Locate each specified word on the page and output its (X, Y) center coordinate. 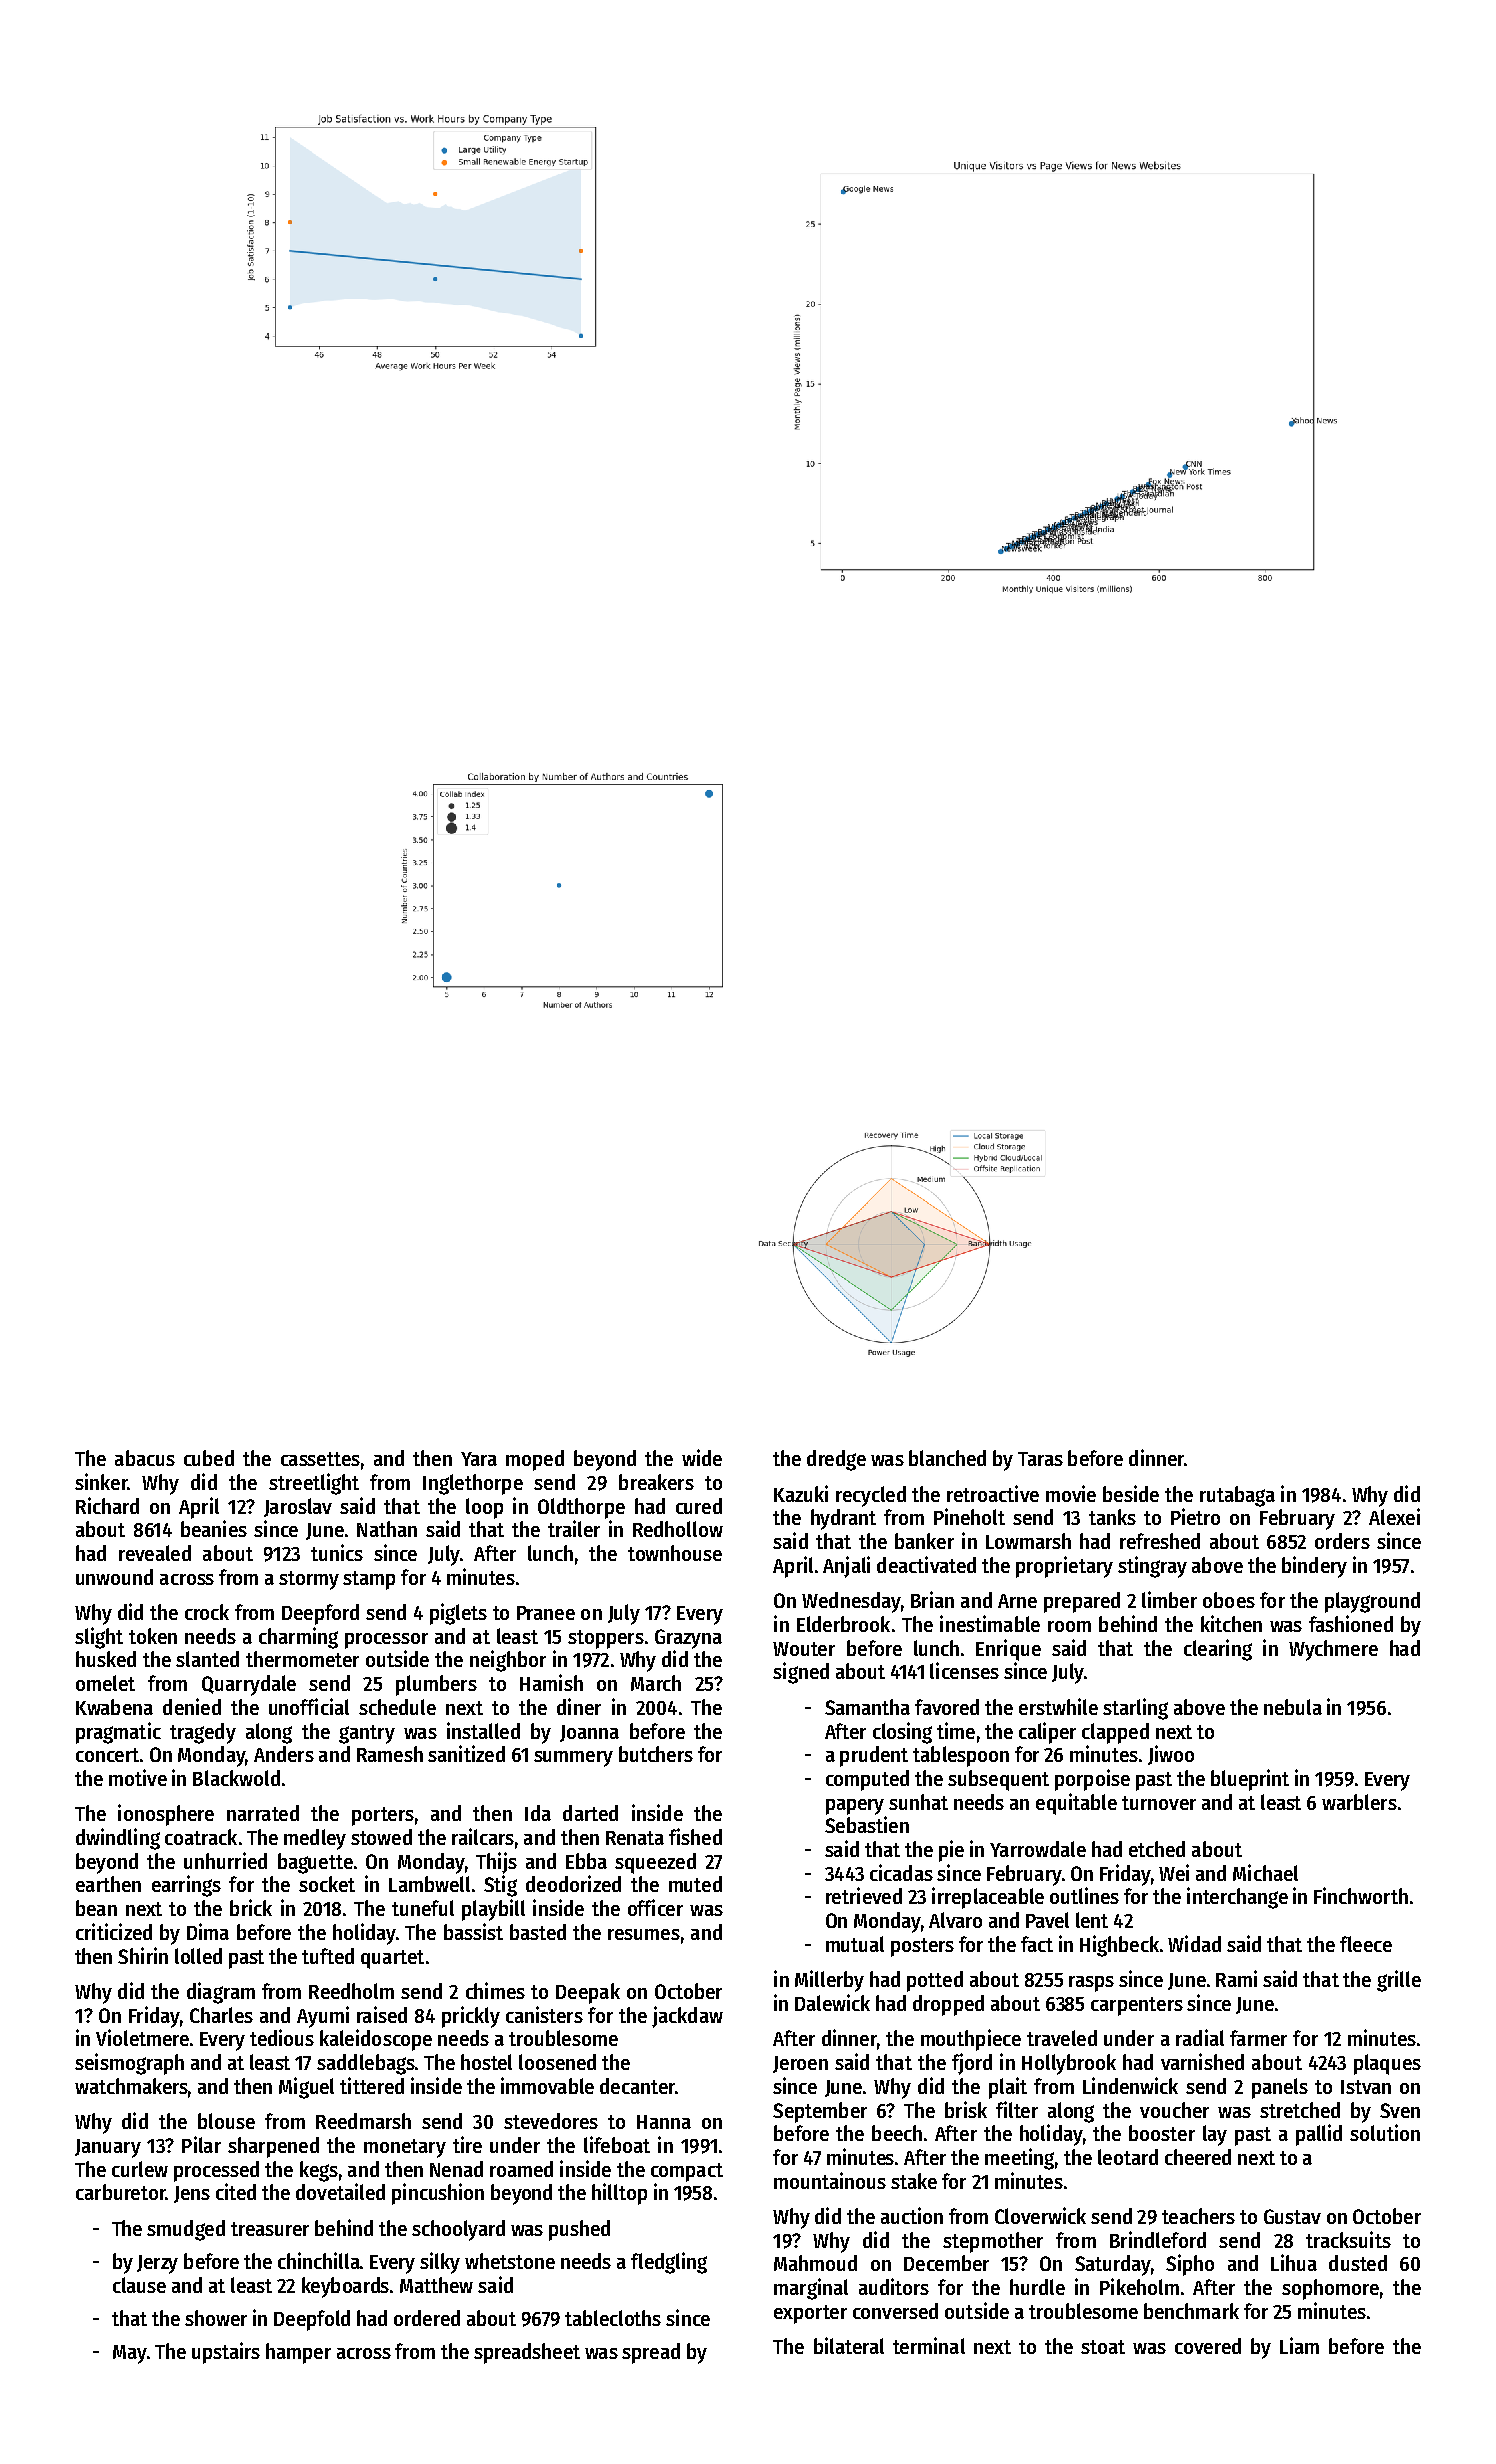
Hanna (664, 2122)
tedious (282, 2037)
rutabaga (1237, 1496)
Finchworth (1361, 1895)
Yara (479, 1459)
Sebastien (867, 1824)
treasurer (270, 2229)
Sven (1400, 2110)
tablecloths (613, 2318)
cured (699, 1506)
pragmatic (118, 1733)
